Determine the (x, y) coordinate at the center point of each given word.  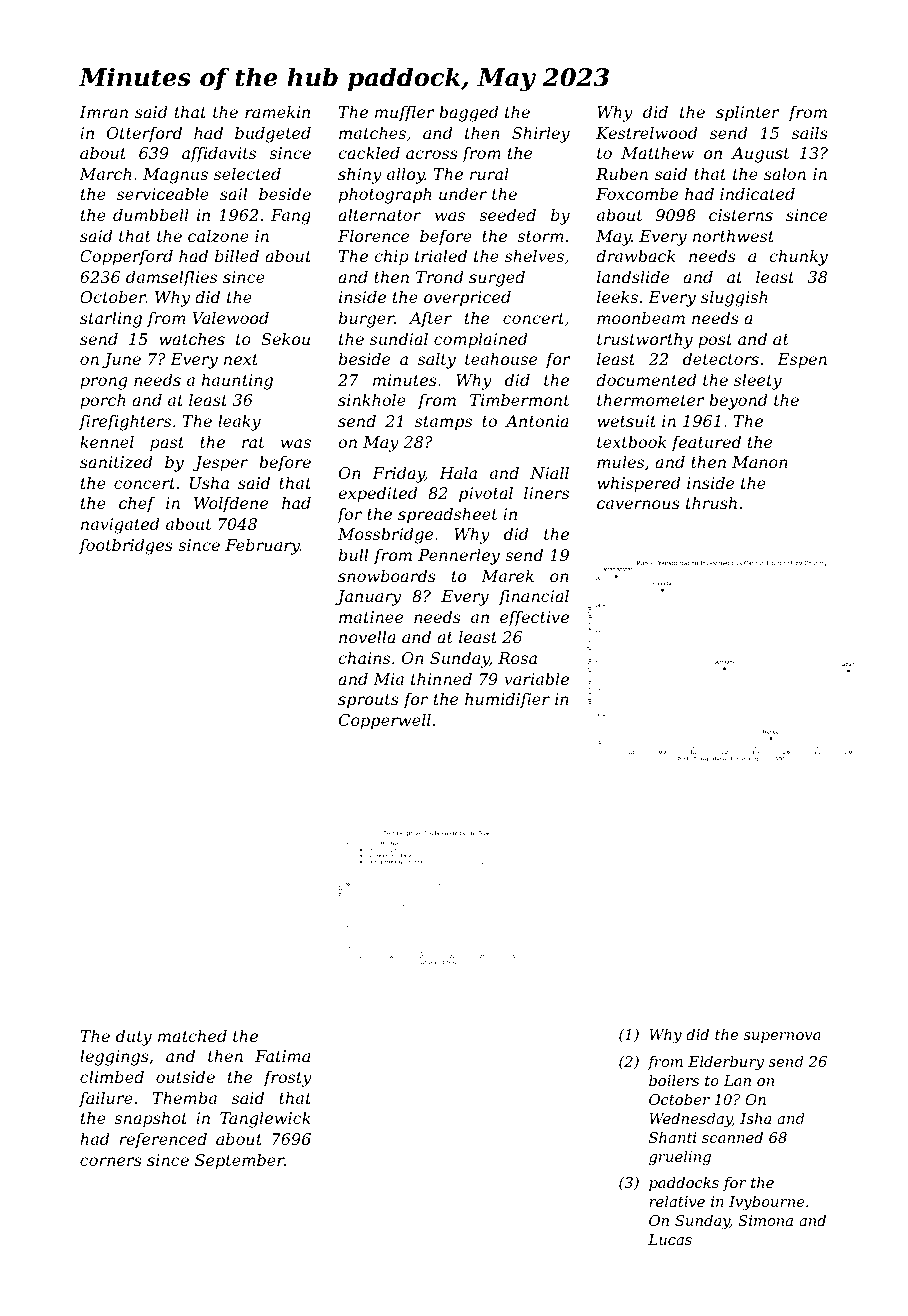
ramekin (277, 112)
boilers (674, 1080)
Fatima (282, 1056)
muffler (405, 113)
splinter (748, 114)
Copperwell (385, 722)
